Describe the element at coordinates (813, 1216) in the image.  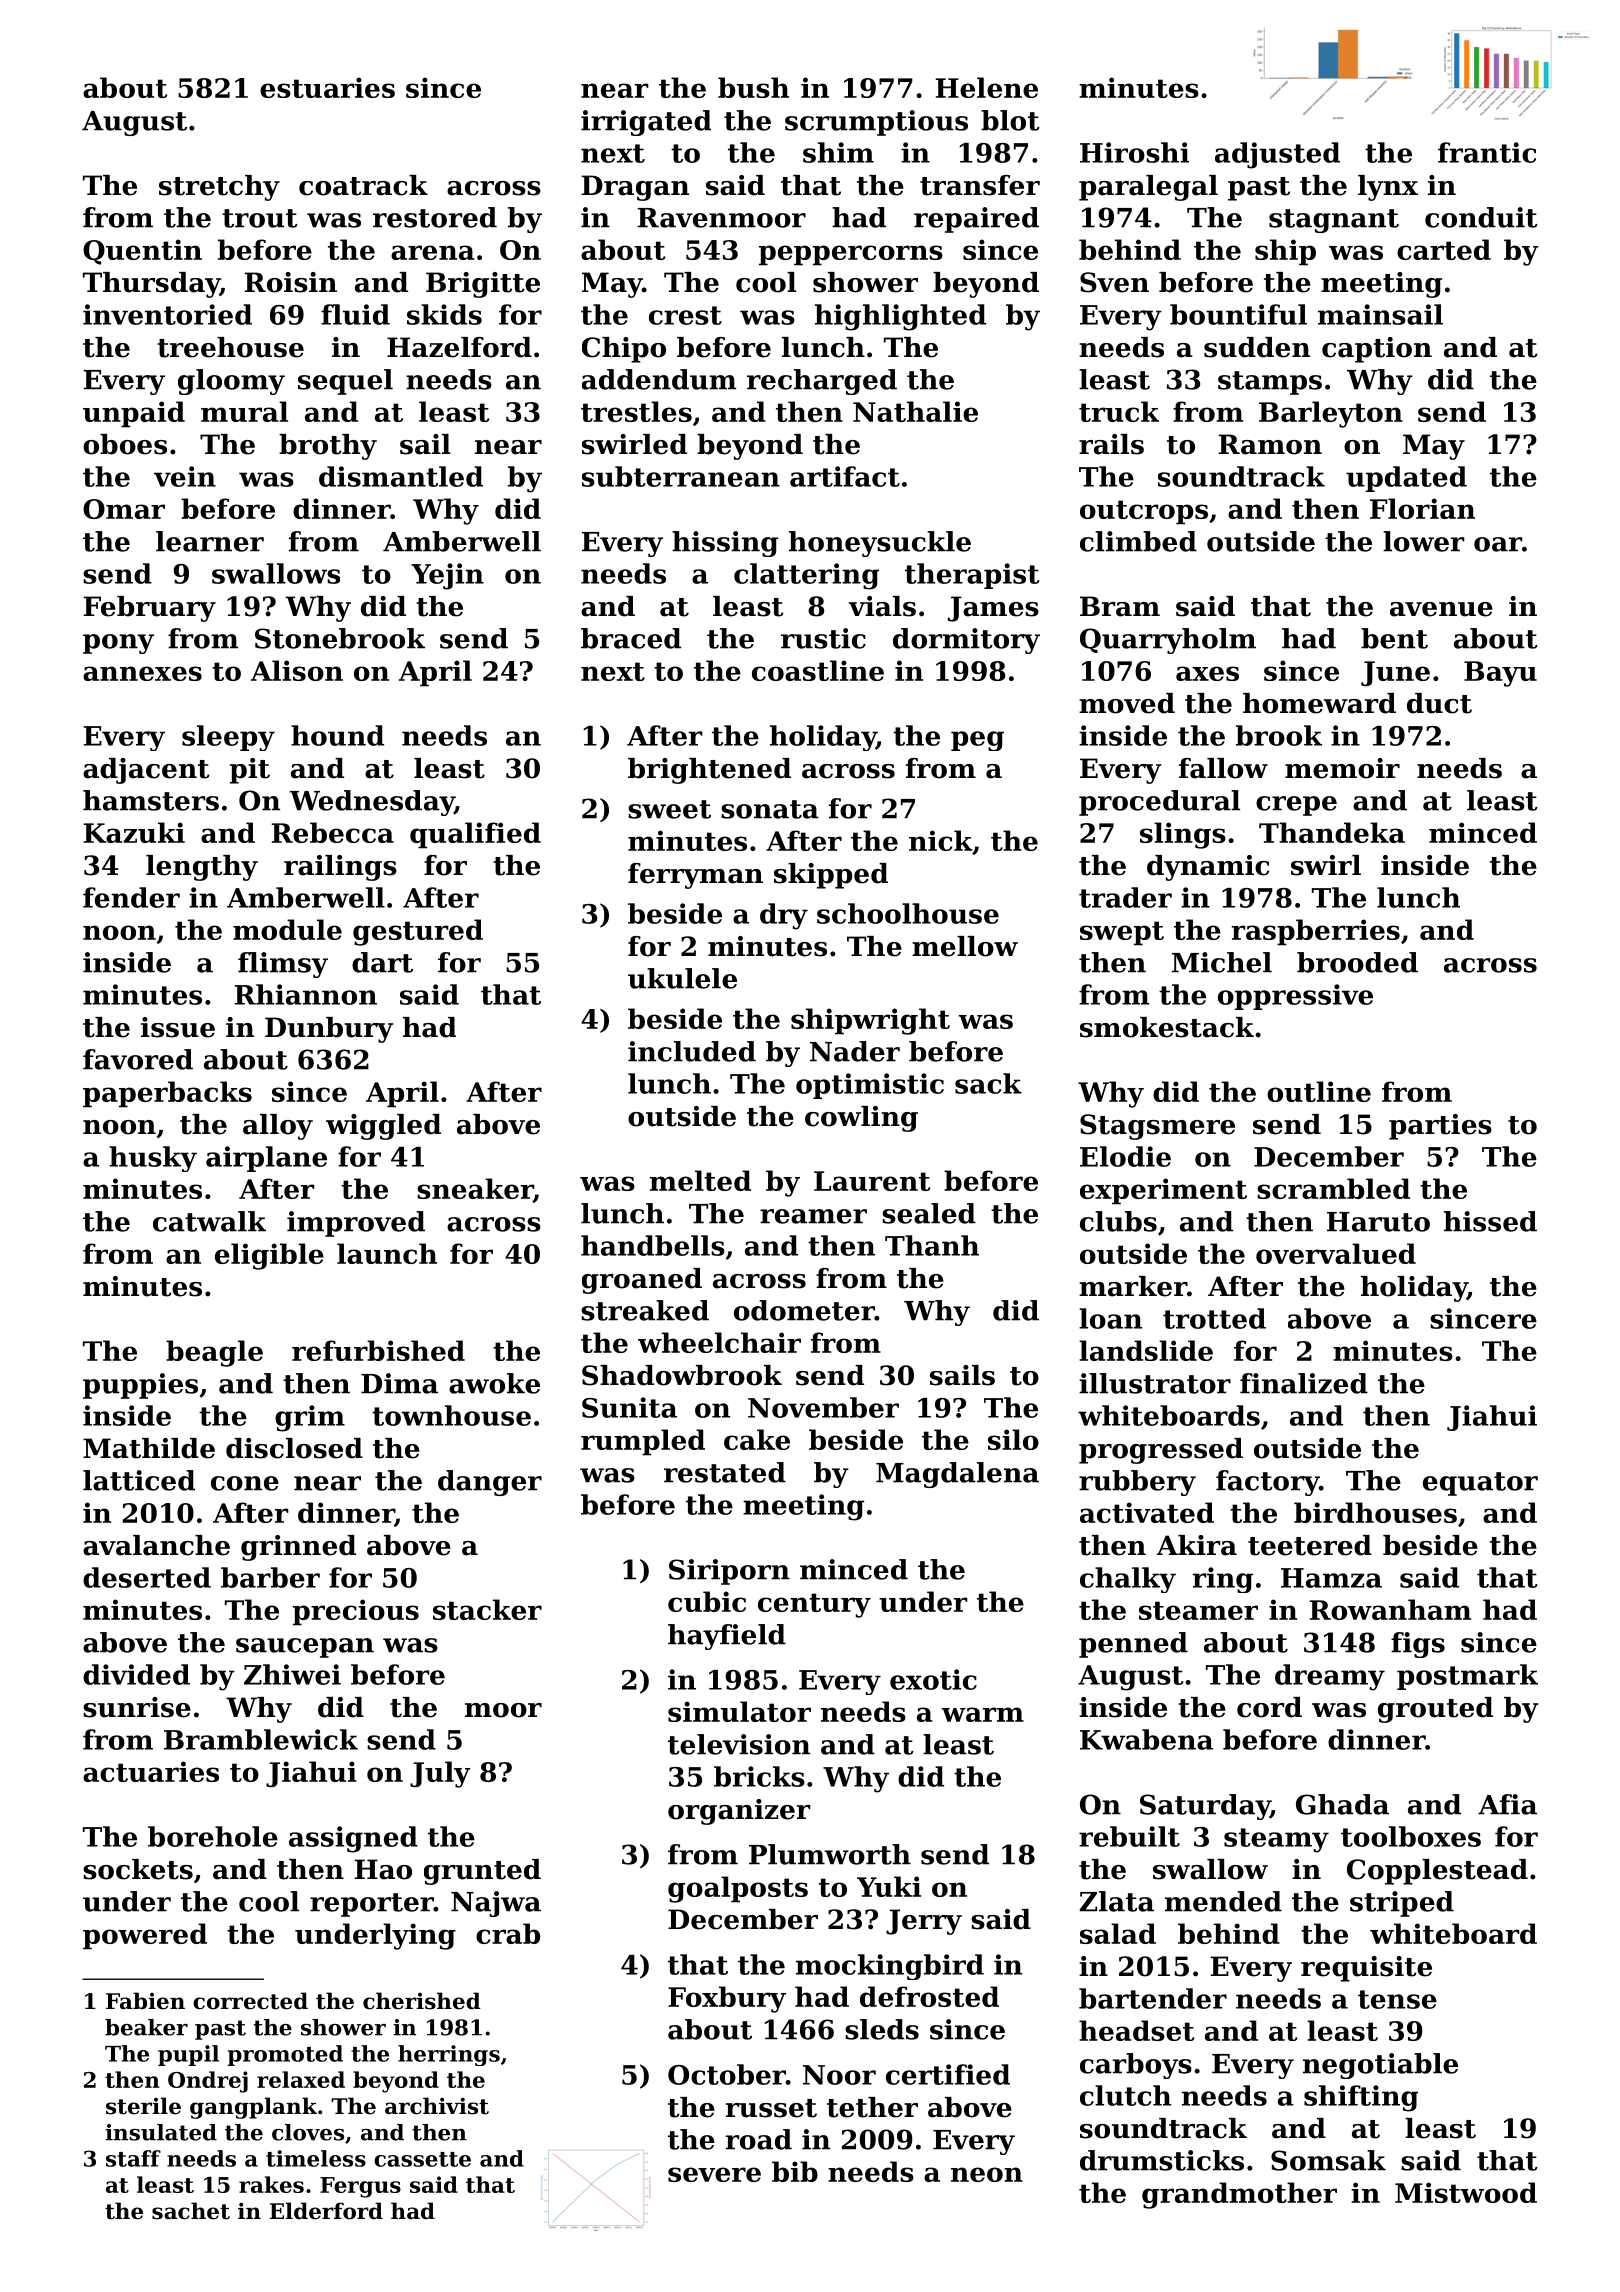
I see `reamer` at that location.
